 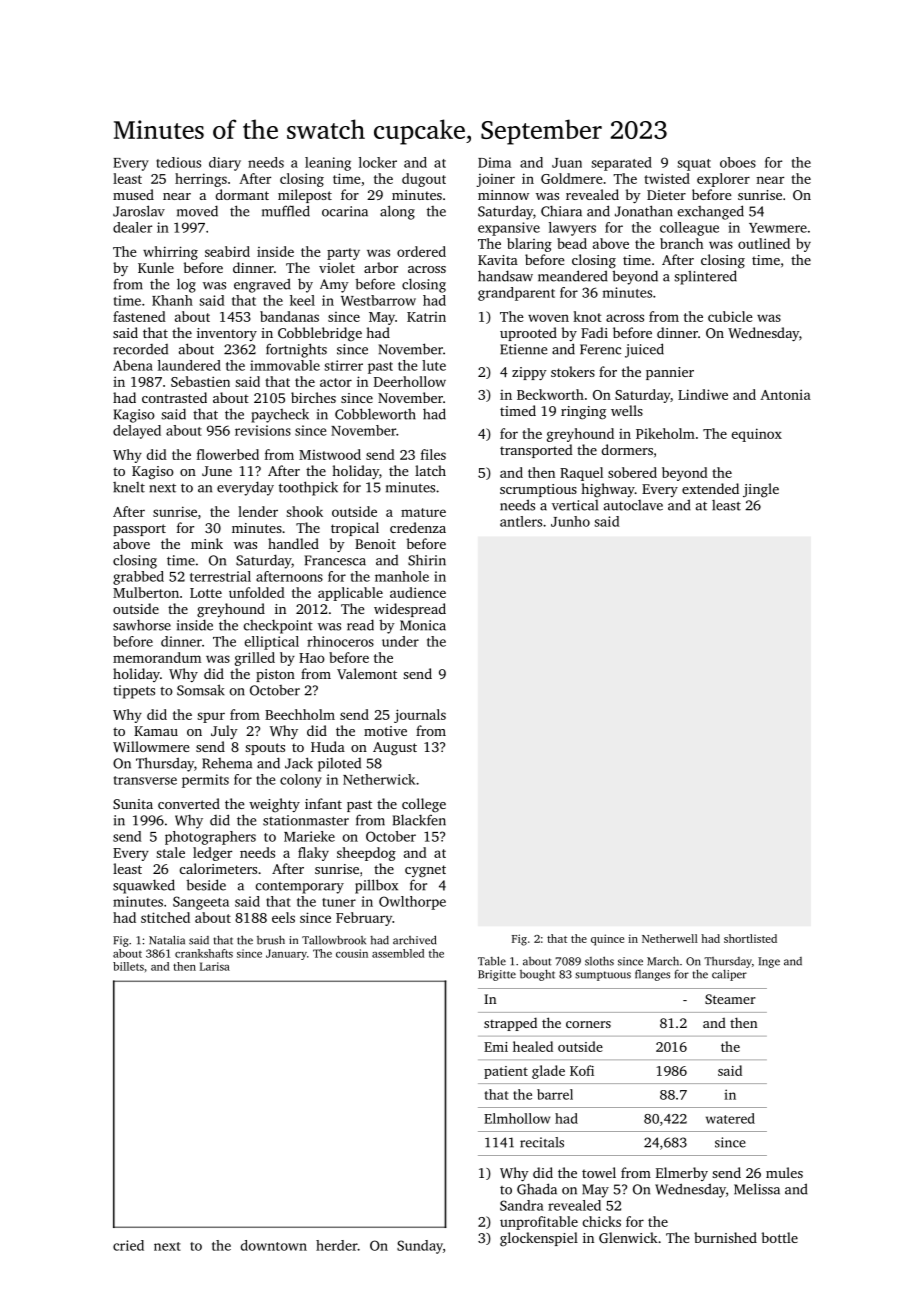 What do you see at coordinates (178, 162) in the screenshot?
I see `tedious` at bounding box center [178, 162].
